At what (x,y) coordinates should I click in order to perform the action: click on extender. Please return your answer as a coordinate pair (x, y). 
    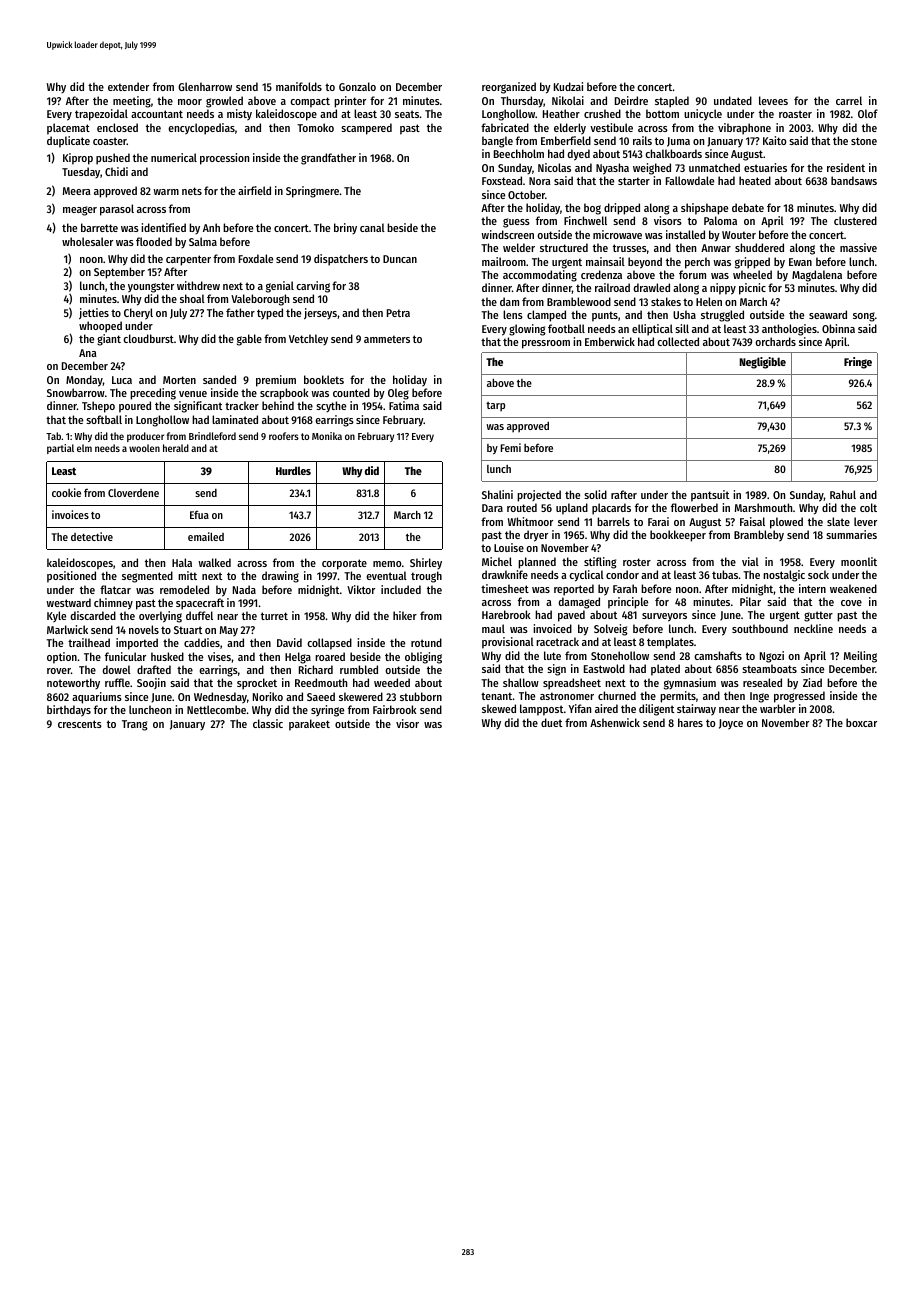
    Looking at the image, I should click on (128, 86).
